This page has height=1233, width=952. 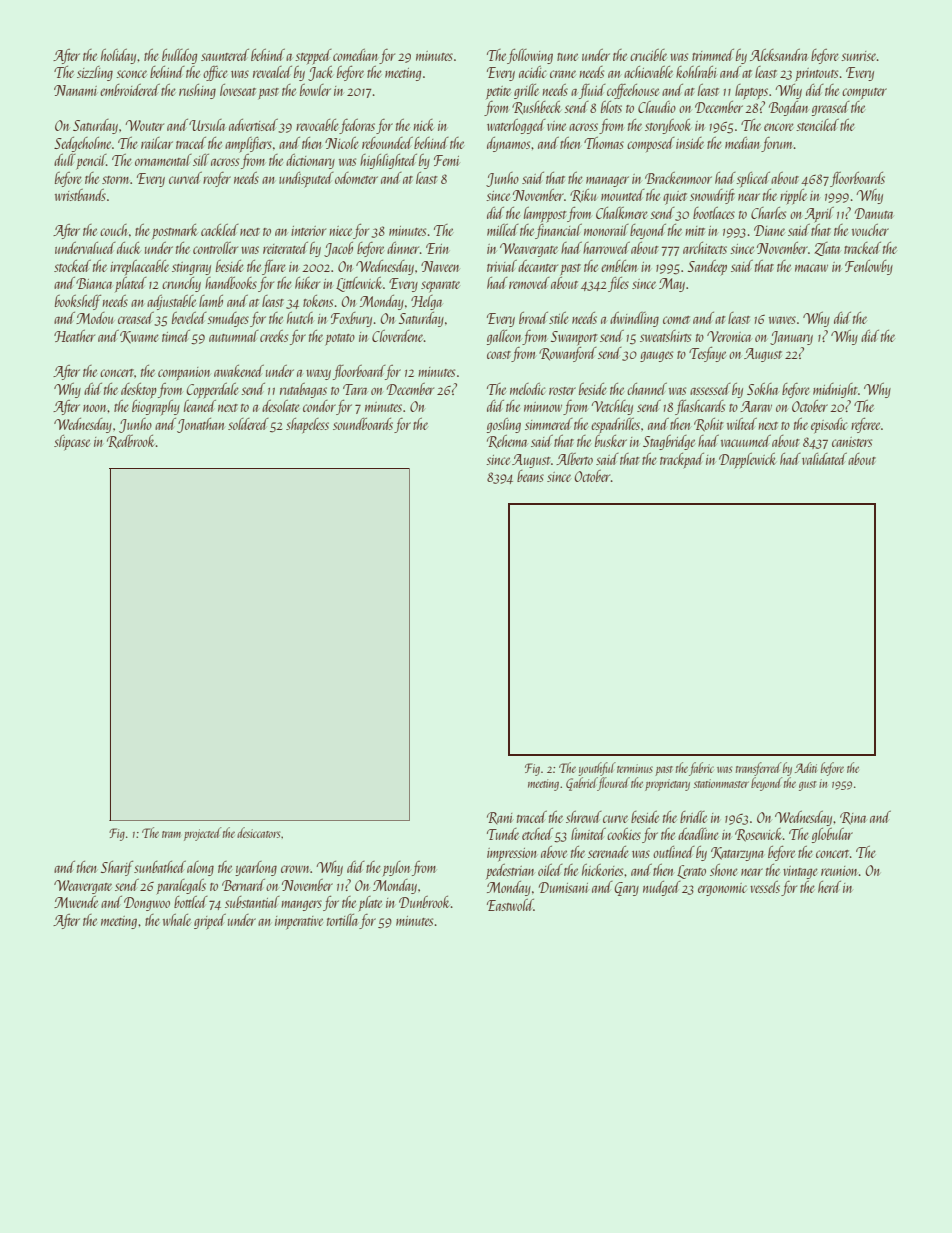 I want to click on imperative, so click(x=299, y=922).
